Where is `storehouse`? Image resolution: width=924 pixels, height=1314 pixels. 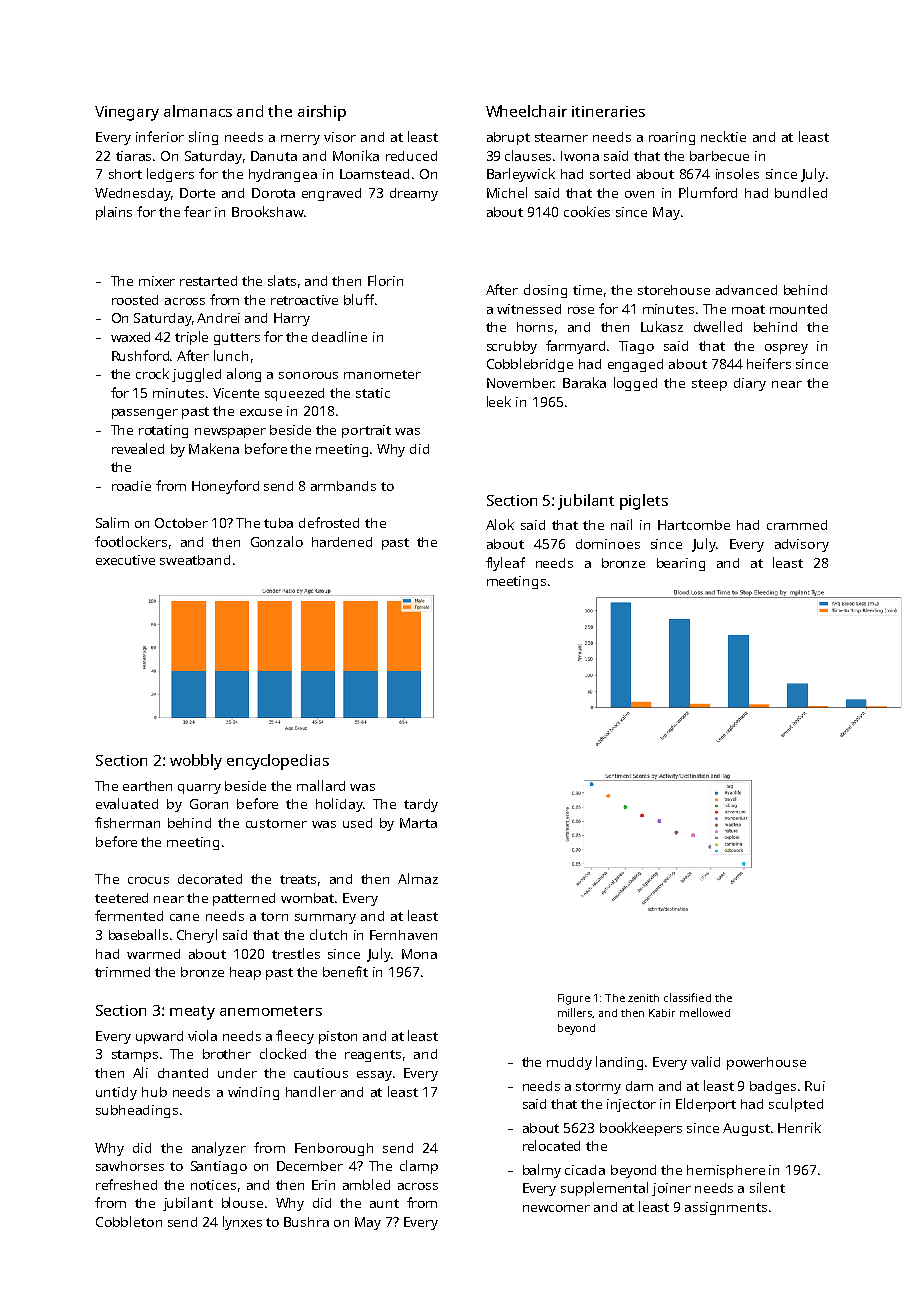
storehouse is located at coordinates (674, 290).
